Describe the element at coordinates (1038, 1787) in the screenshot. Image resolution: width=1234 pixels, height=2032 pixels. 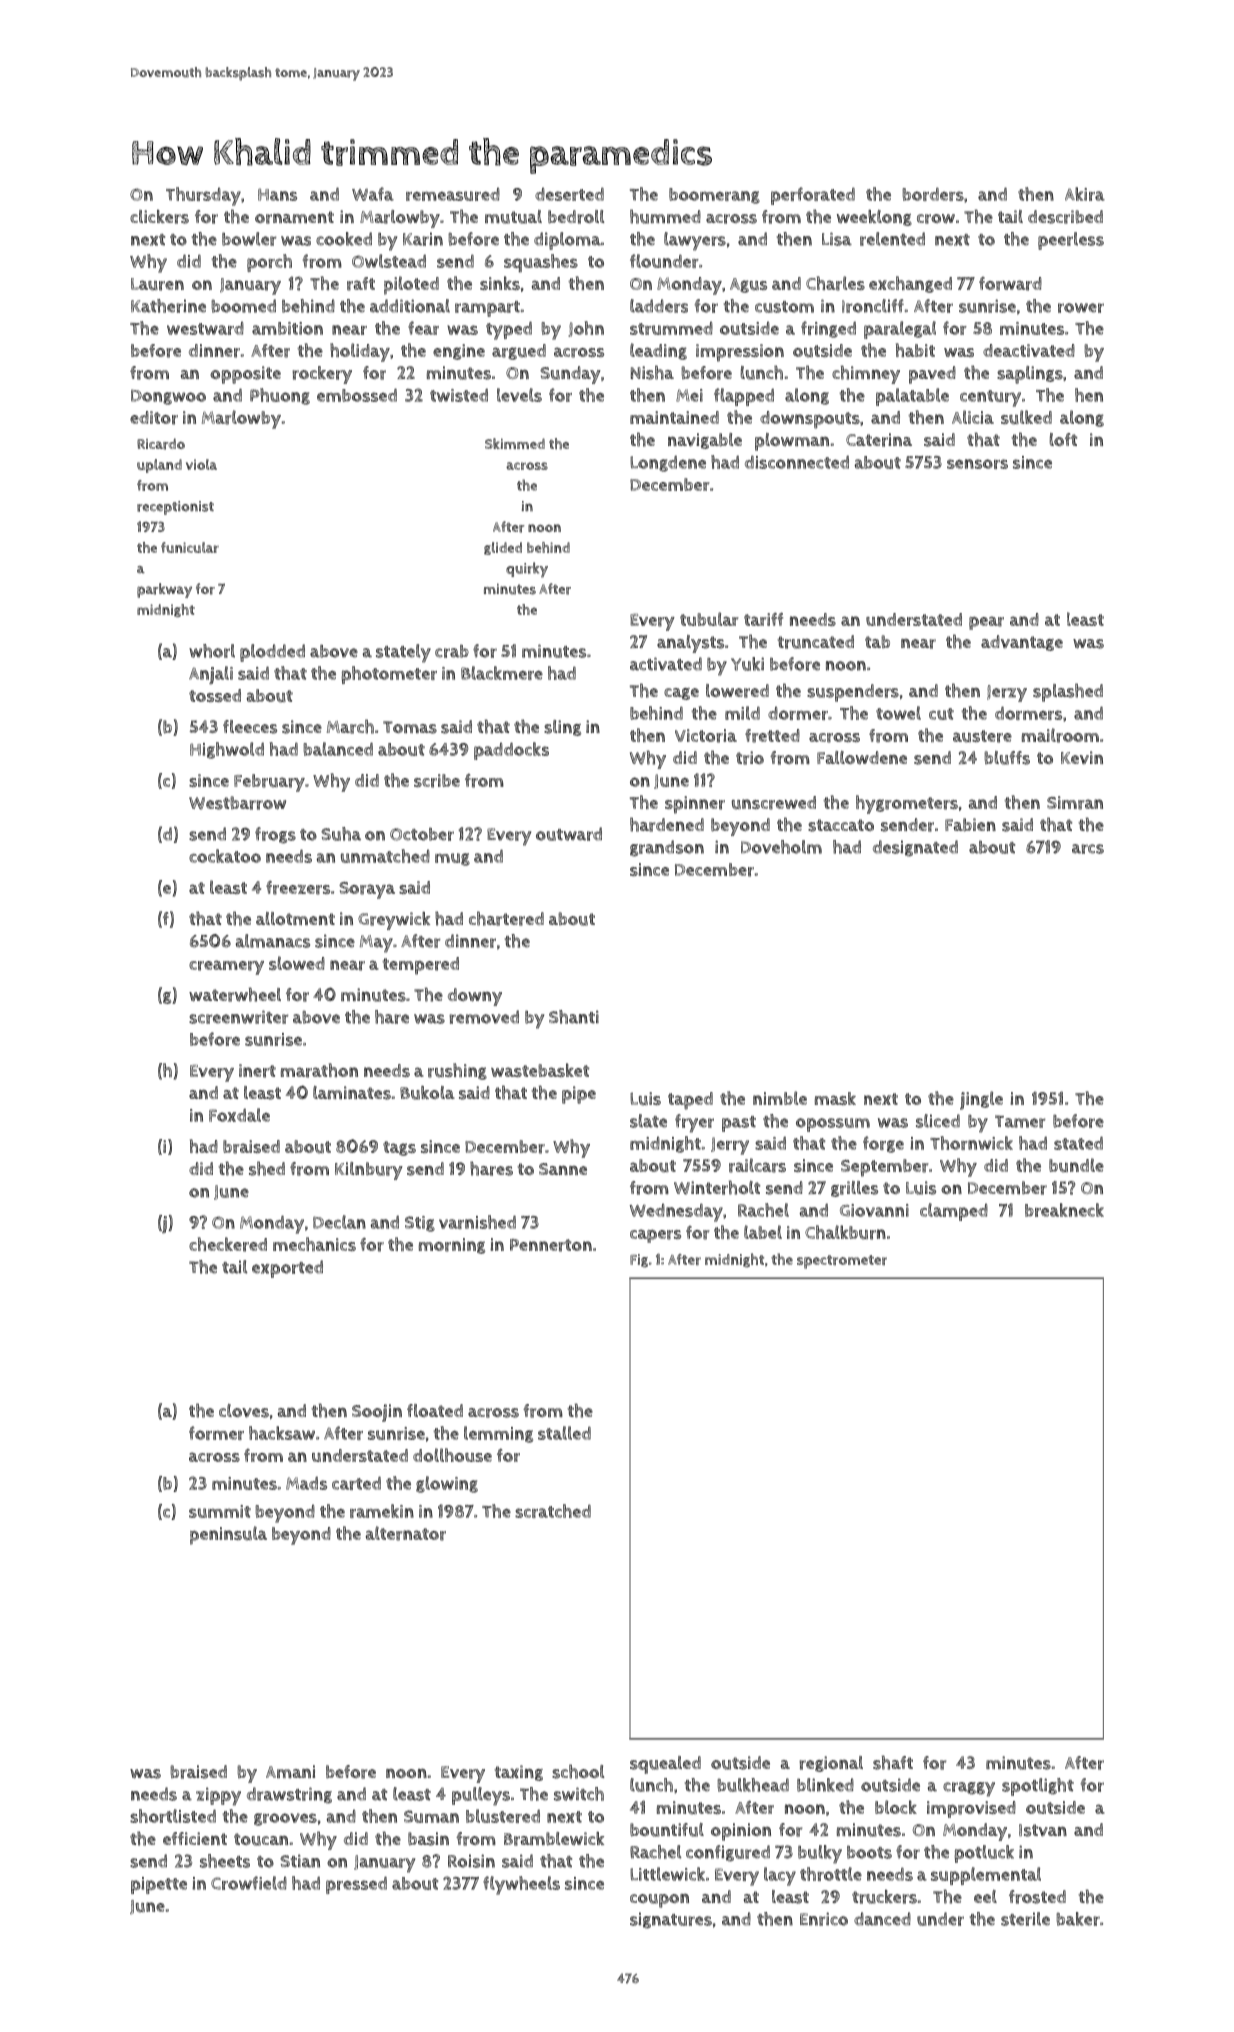
I see `spotlight` at that location.
